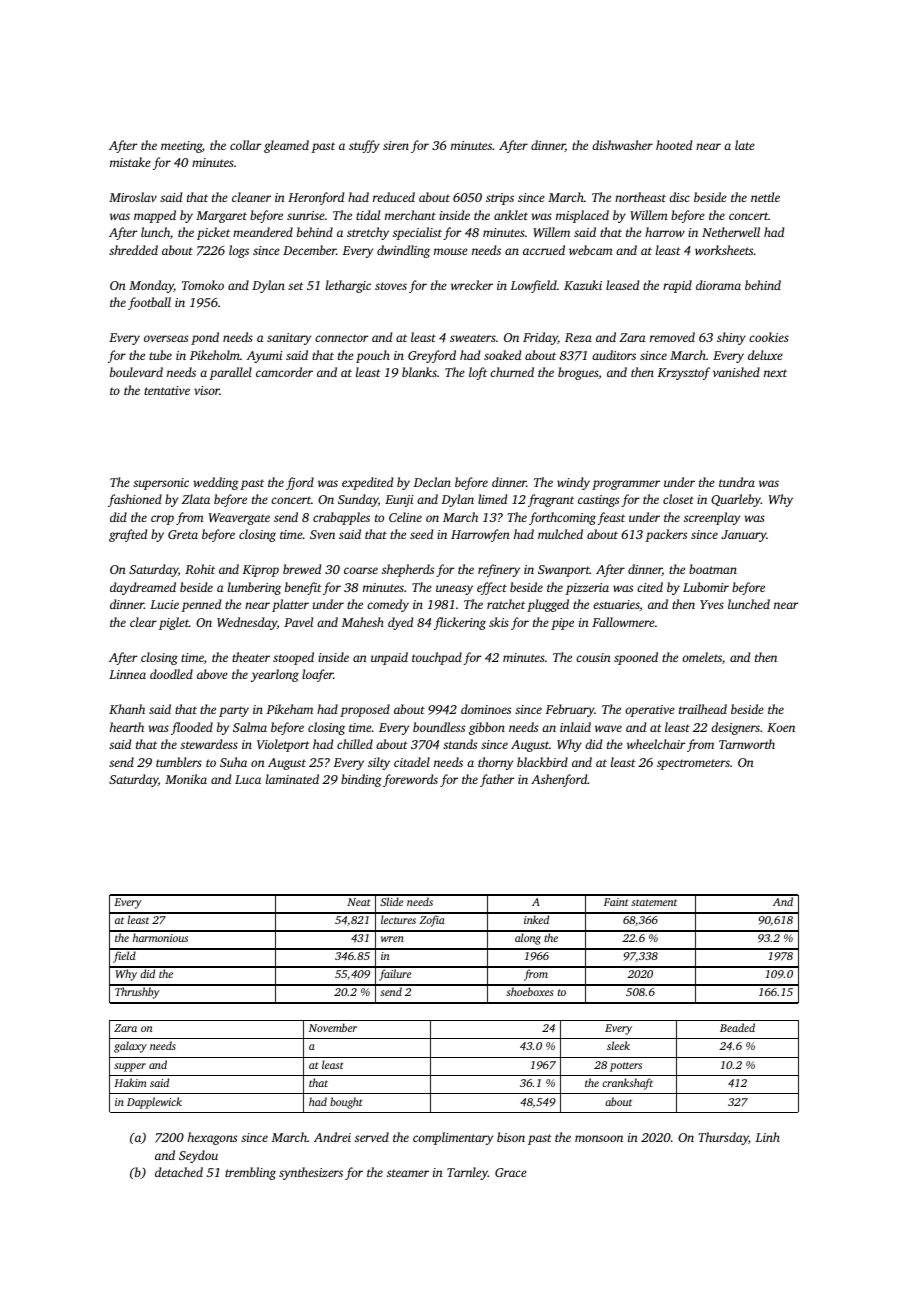  What do you see at coordinates (744, 536) in the document?
I see `January` at bounding box center [744, 536].
